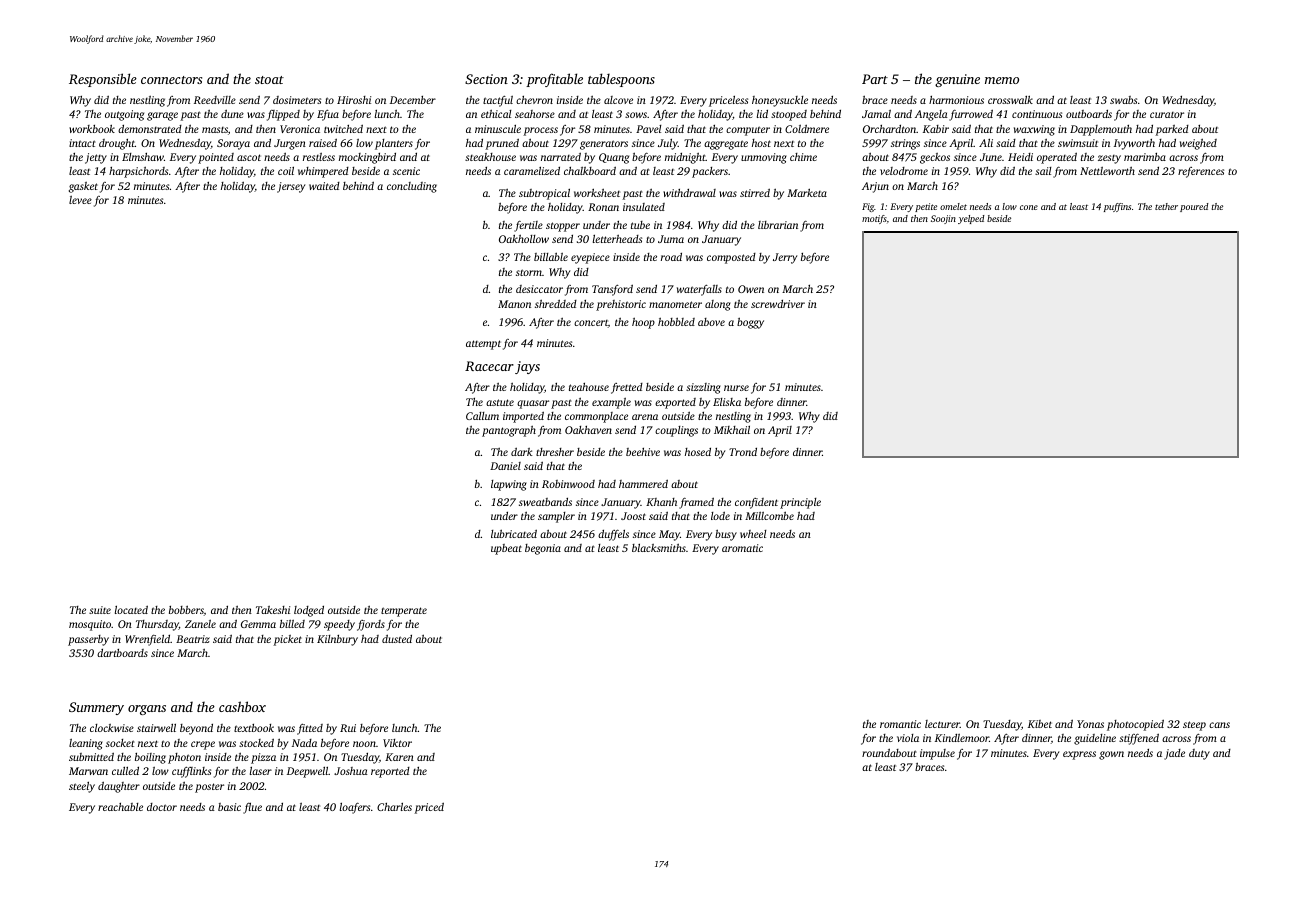 The height and width of the screenshot is (924, 1308). What do you see at coordinates (273, 610) in the screenshot?
I see `Takeshi` at bounding box center [273, 610].
